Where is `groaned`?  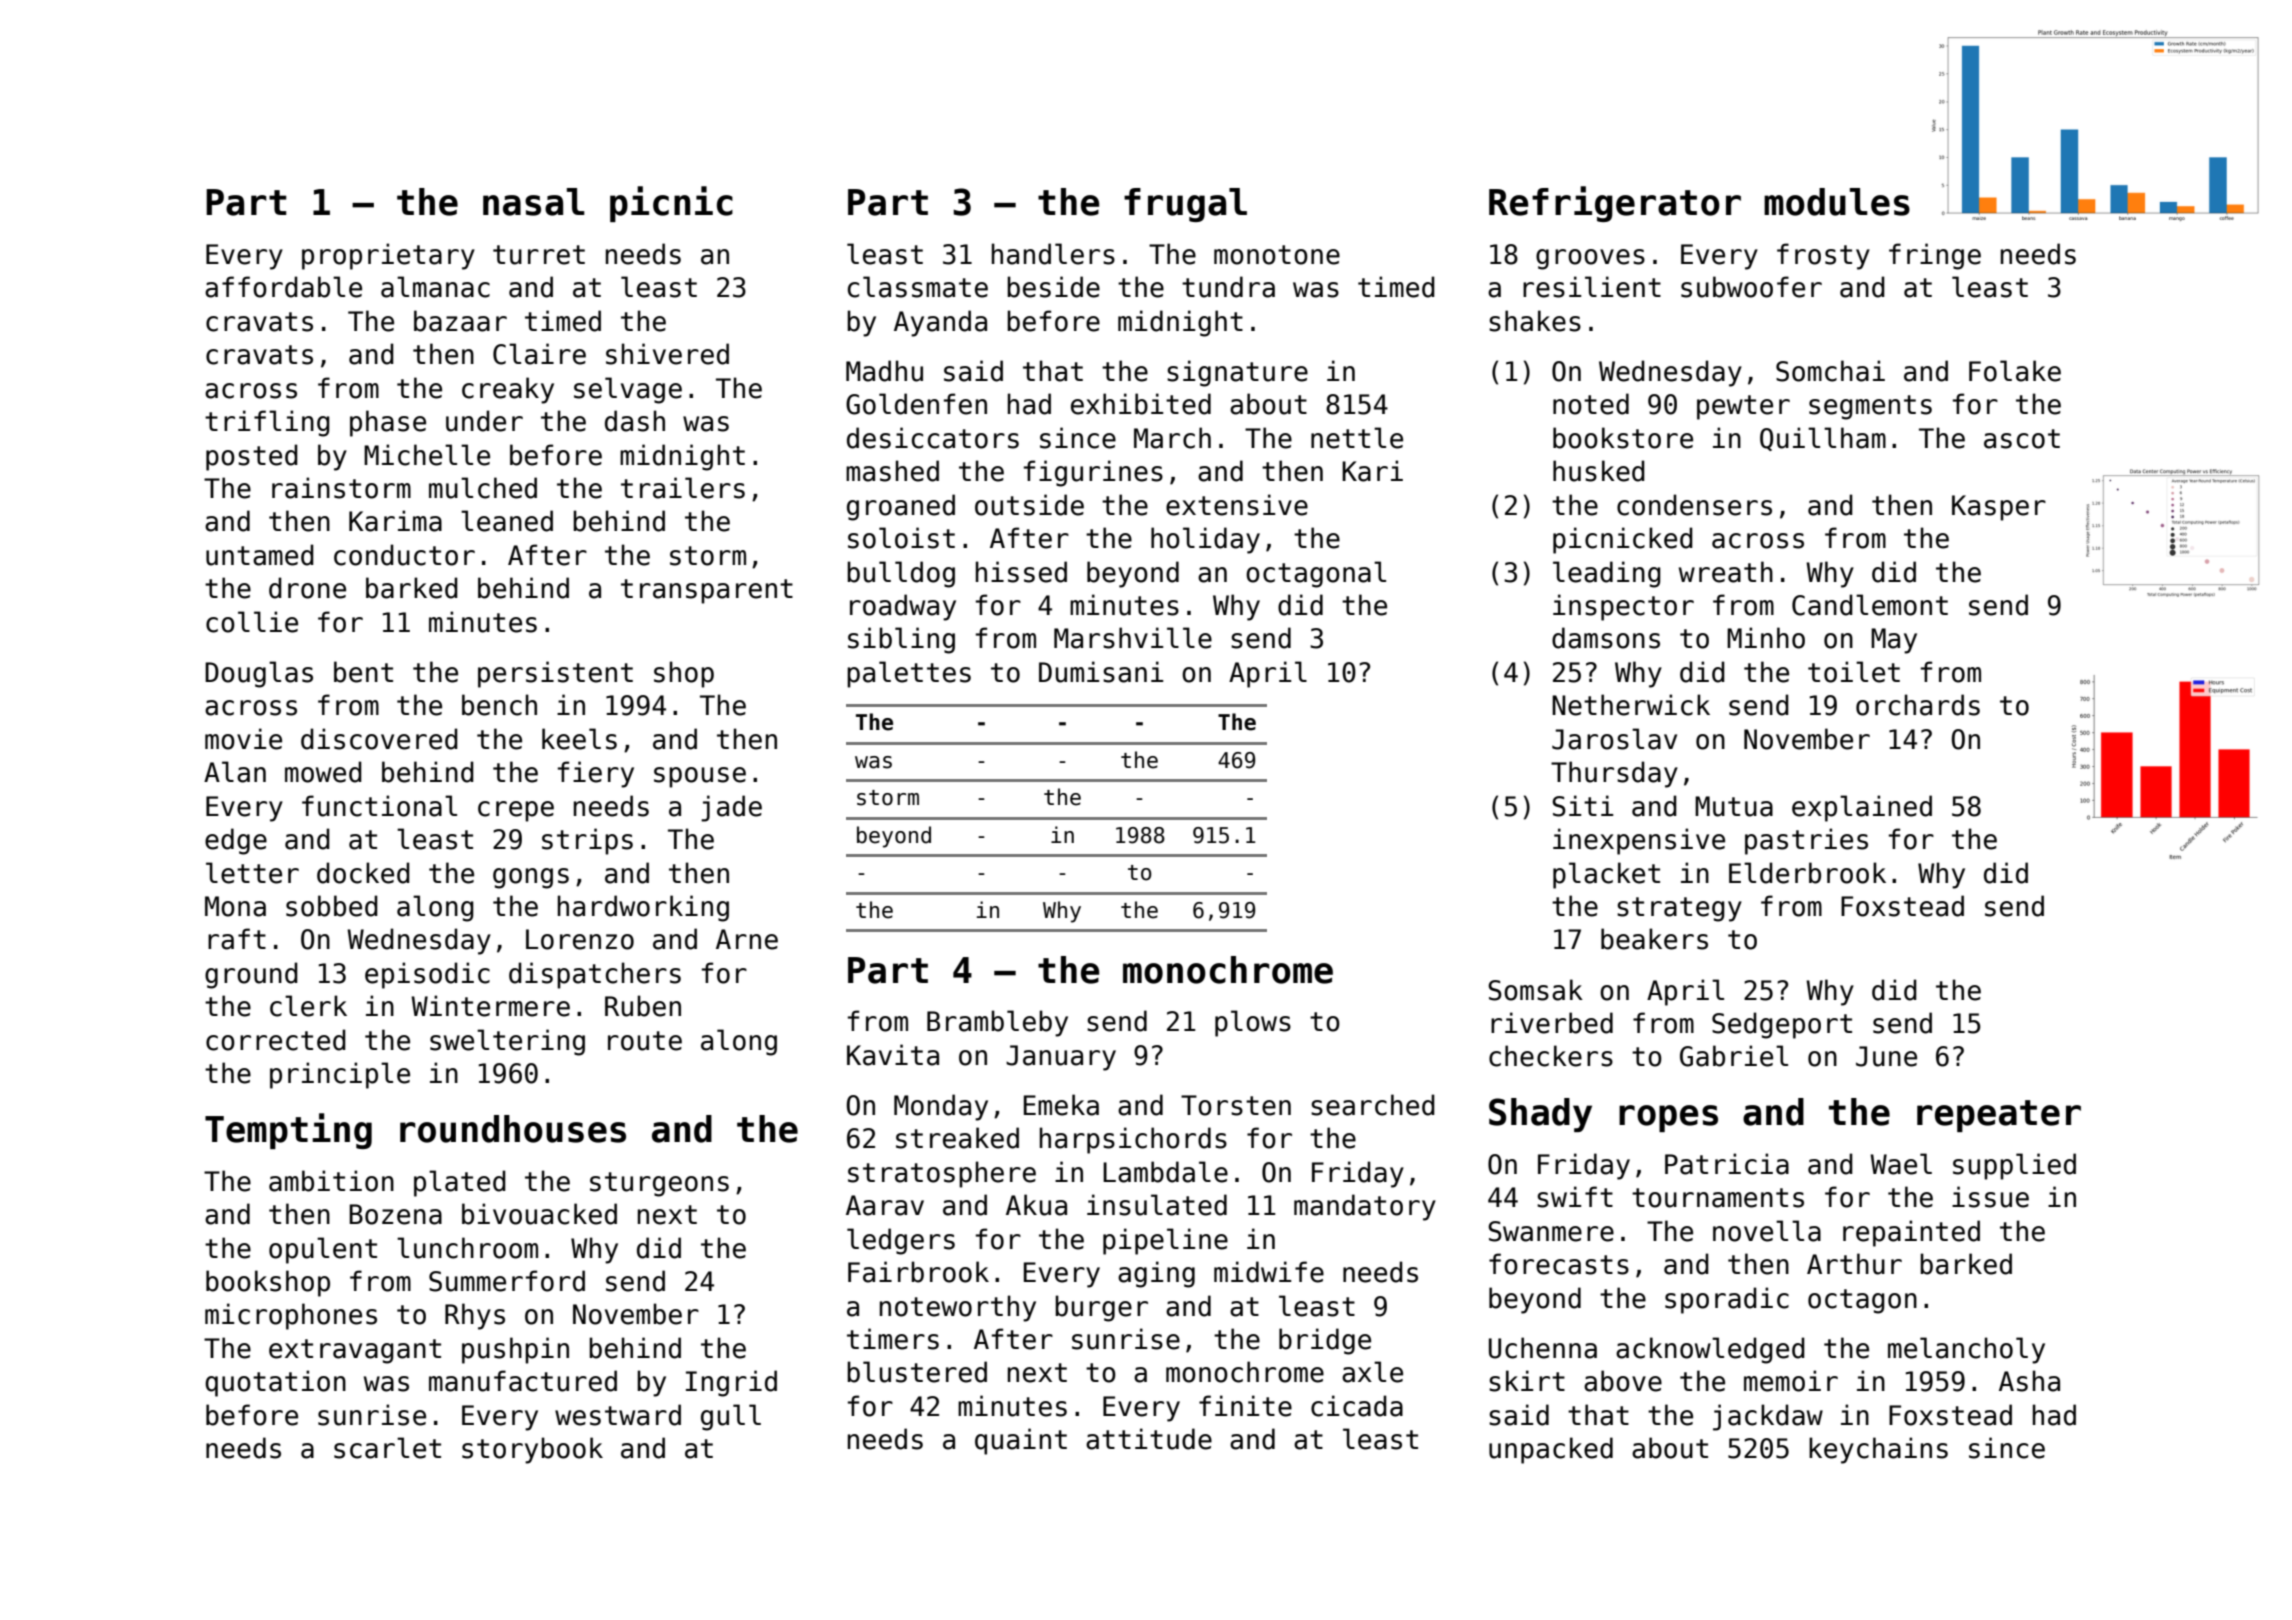 groaned is located at coordinates (901, 507).
